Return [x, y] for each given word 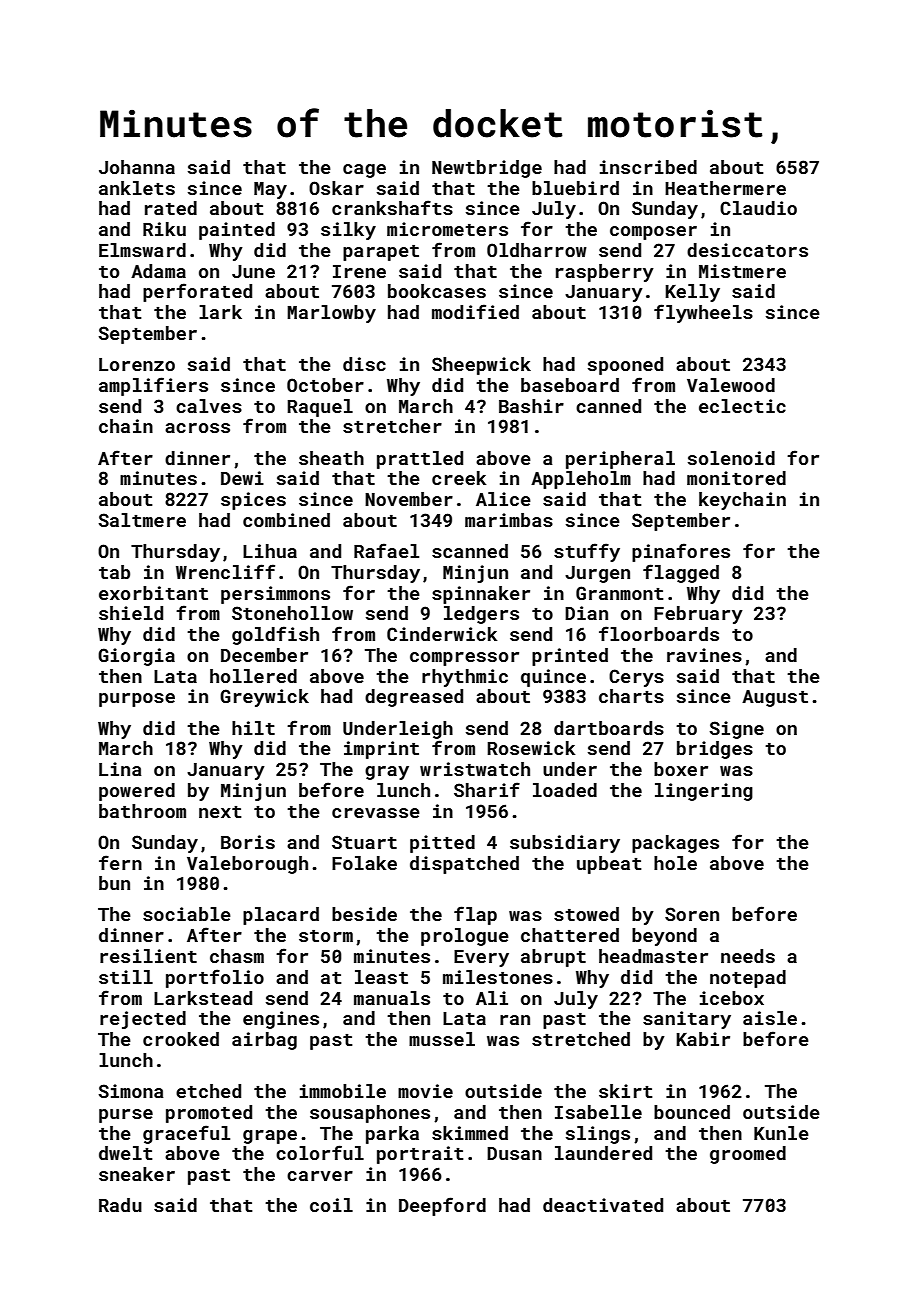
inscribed [648, 167]
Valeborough [247, 865]
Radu [120, 1205]
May [270, 190]
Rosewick [531, 748]
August [775, 698]
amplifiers [153, 386]
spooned [625, 366]
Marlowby [331, 314]
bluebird [575, 188]
